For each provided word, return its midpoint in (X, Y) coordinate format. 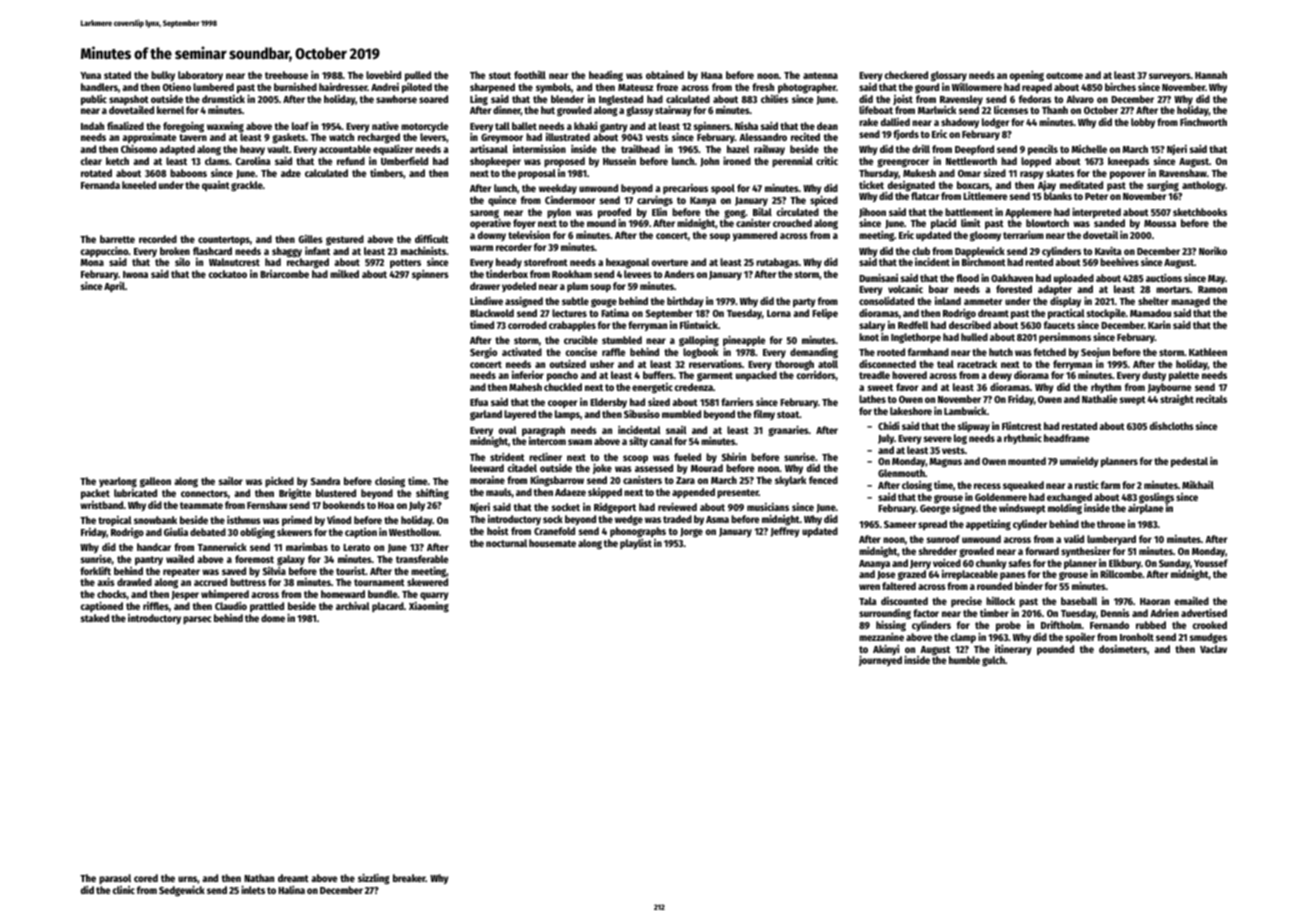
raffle (613, 352)
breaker (409, 878)
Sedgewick (182, 891)
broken (175, 251)
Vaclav (1213, 649)
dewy (1000, 376)
